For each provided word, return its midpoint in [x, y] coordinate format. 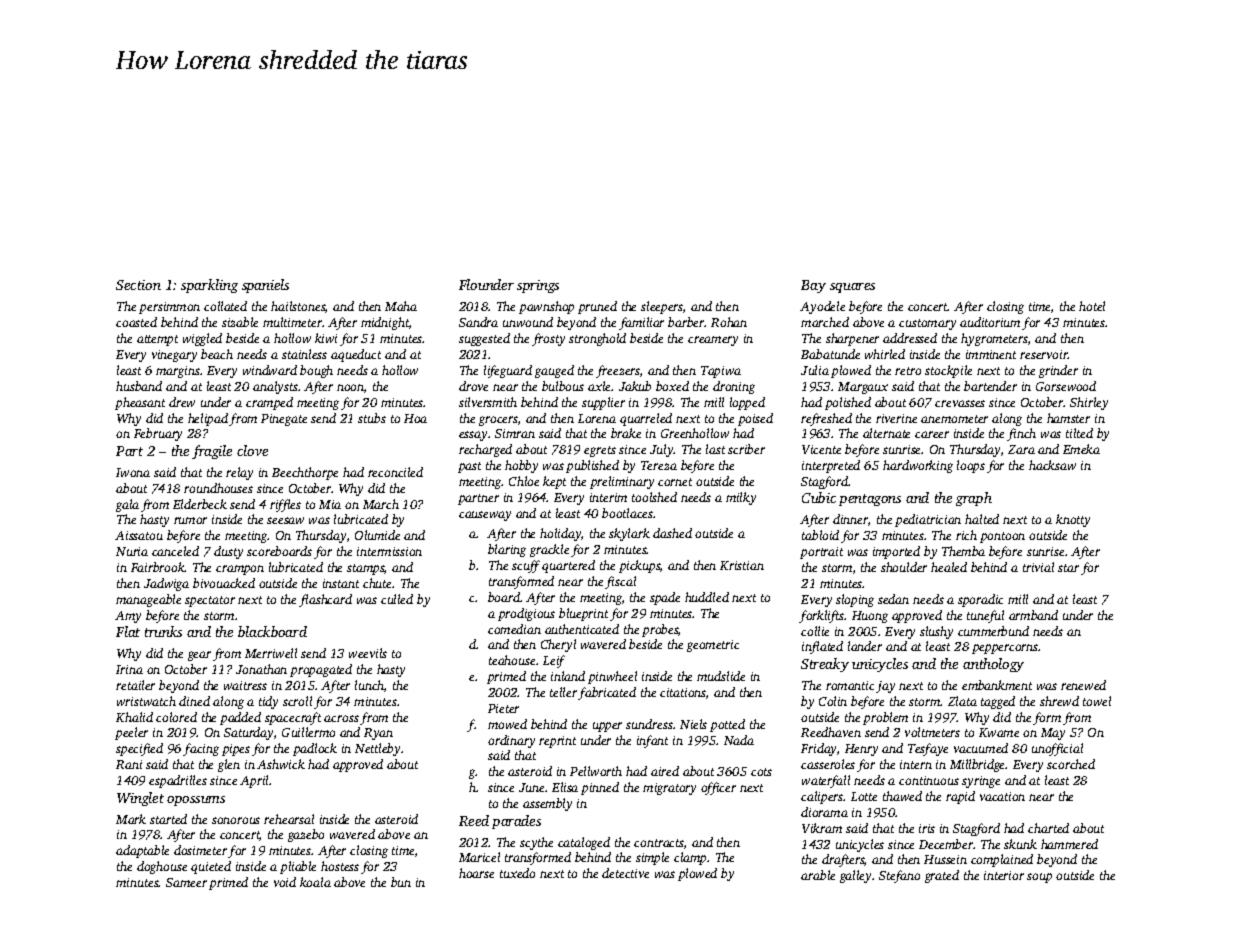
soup [1039, 878]
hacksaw [1052, 465]
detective [625, 873]
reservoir [1044, 354]
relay [239, 473]
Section [138, 285]
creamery [713, 341]
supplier [603, 403]
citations [683, 692]
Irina [129, 669]
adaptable [142, 851]
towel [1097, 701]
